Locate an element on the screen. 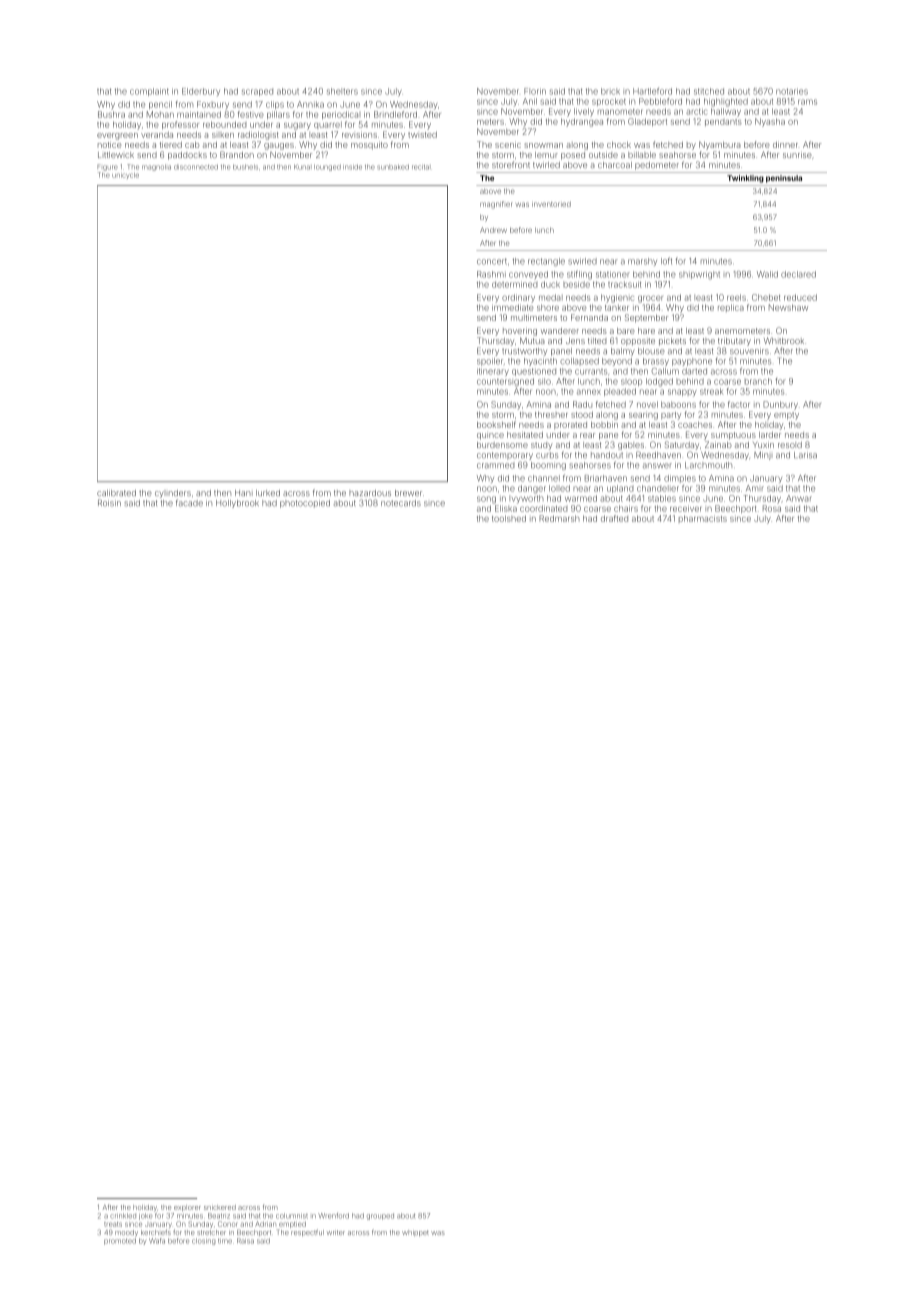 This screenshot has height=1308, width=924. Rosa is located at coordinates (772, 508).
